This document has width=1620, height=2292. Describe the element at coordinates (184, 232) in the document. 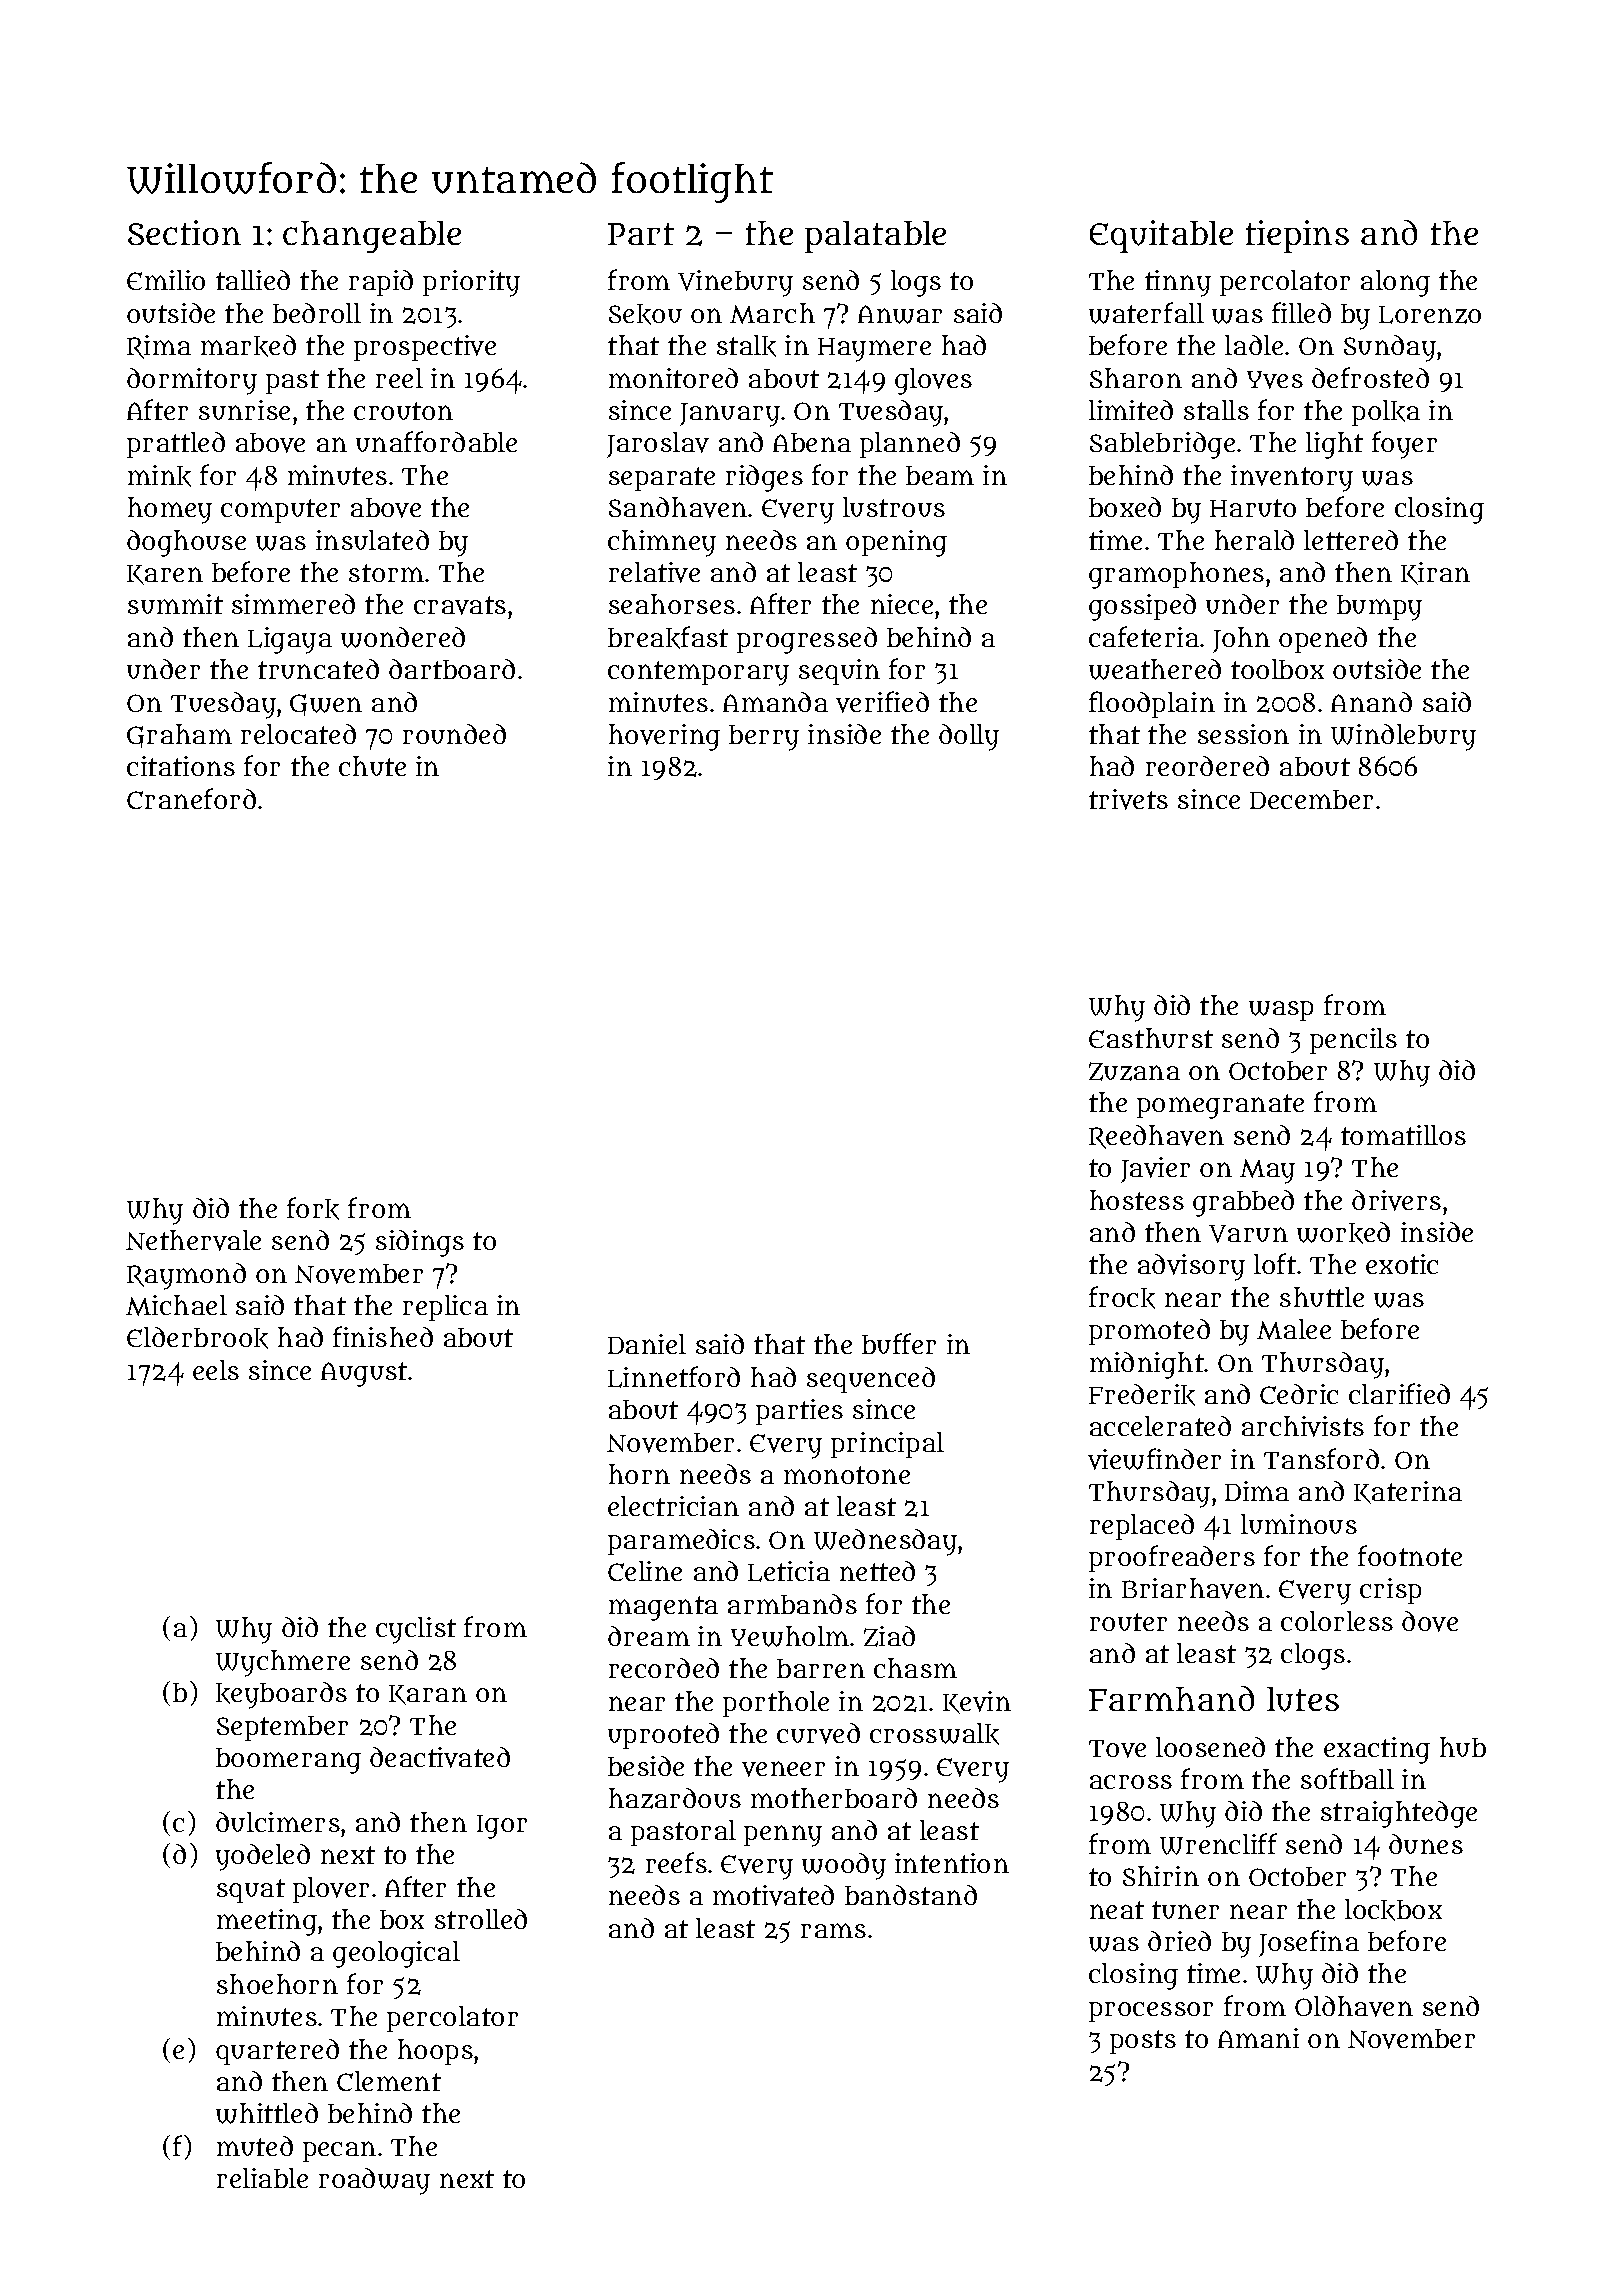

I see `Section` at that location.
